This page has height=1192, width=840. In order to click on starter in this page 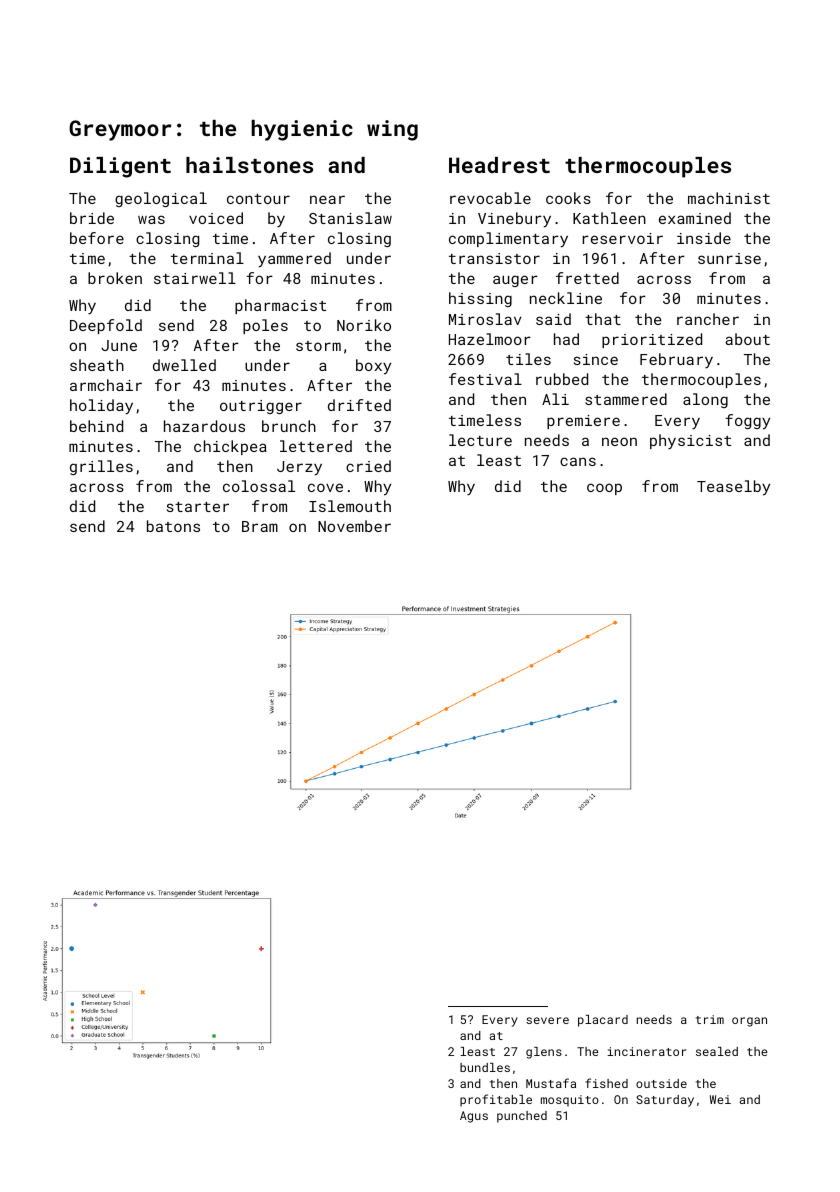, I will do `click(198, 507)`.
